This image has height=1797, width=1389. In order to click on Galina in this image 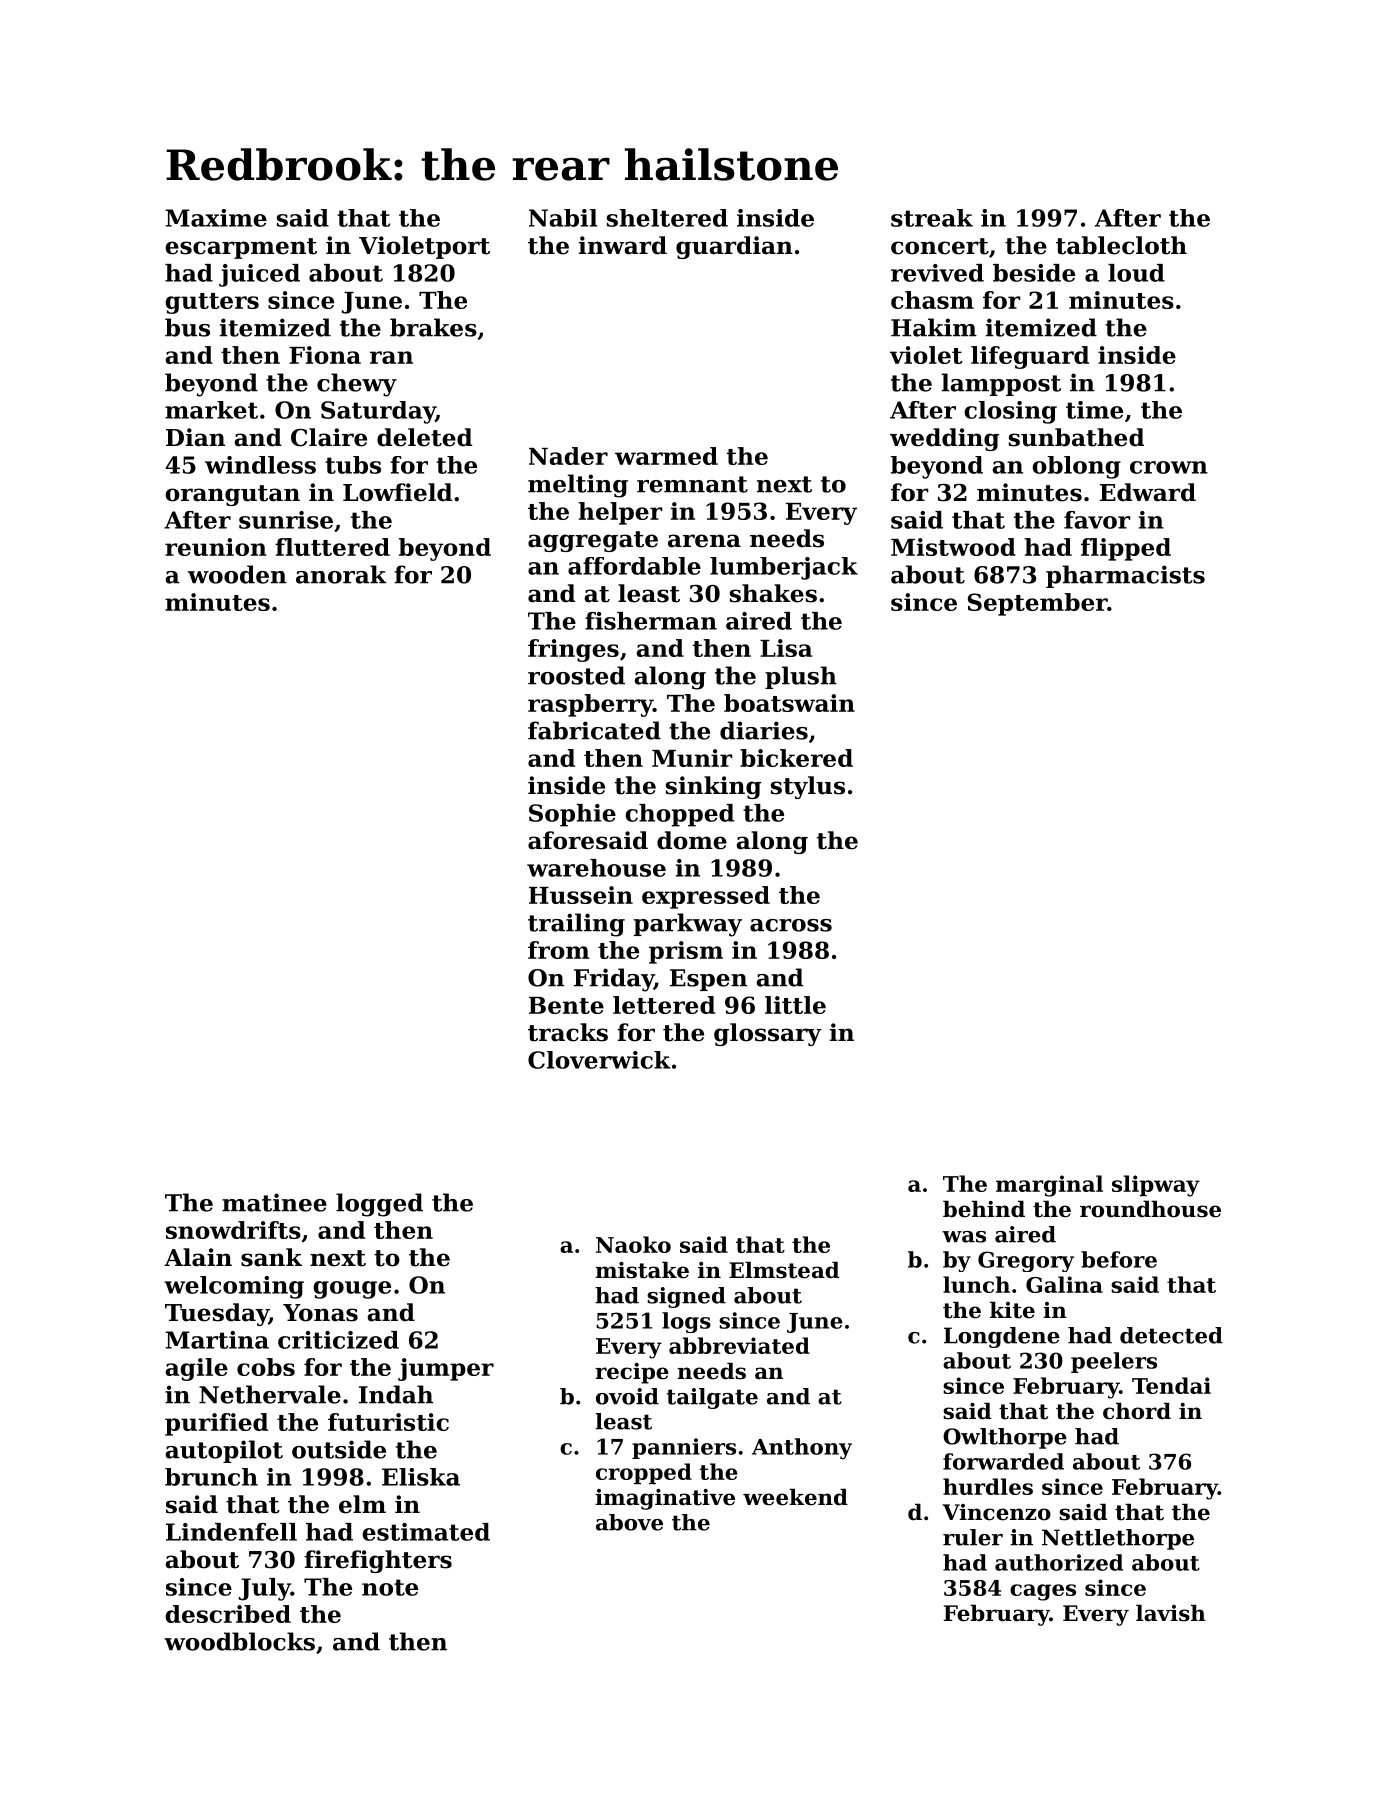, I will do `click(1064, 1284)`.
